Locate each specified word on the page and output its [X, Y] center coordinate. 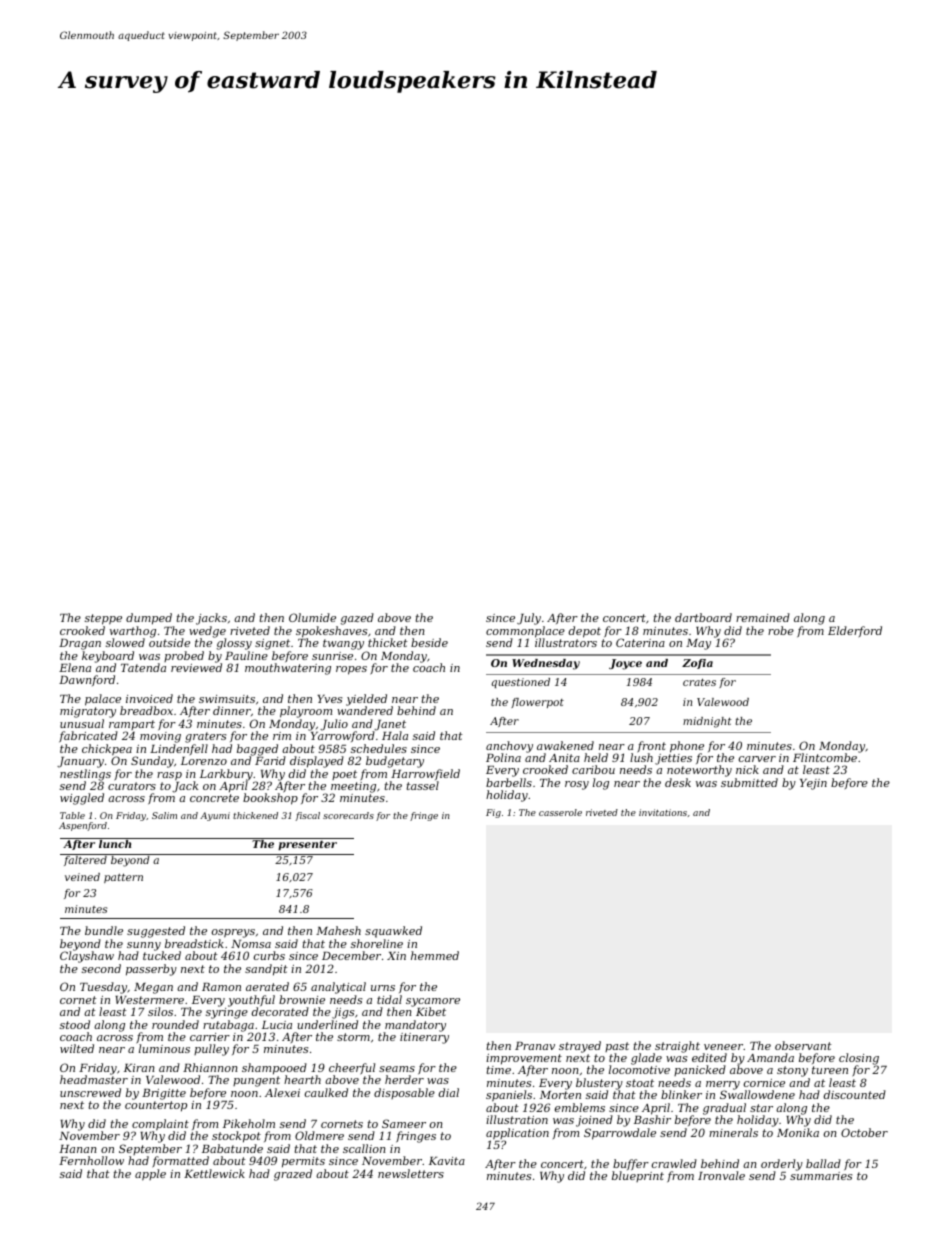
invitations [663, 812]
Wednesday [546, 664]
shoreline [377, 943]
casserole [560, 812]
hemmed [435, 955]
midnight [707, 722]
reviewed [196, 667]
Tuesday [103, 988]
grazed [293, 1175]
